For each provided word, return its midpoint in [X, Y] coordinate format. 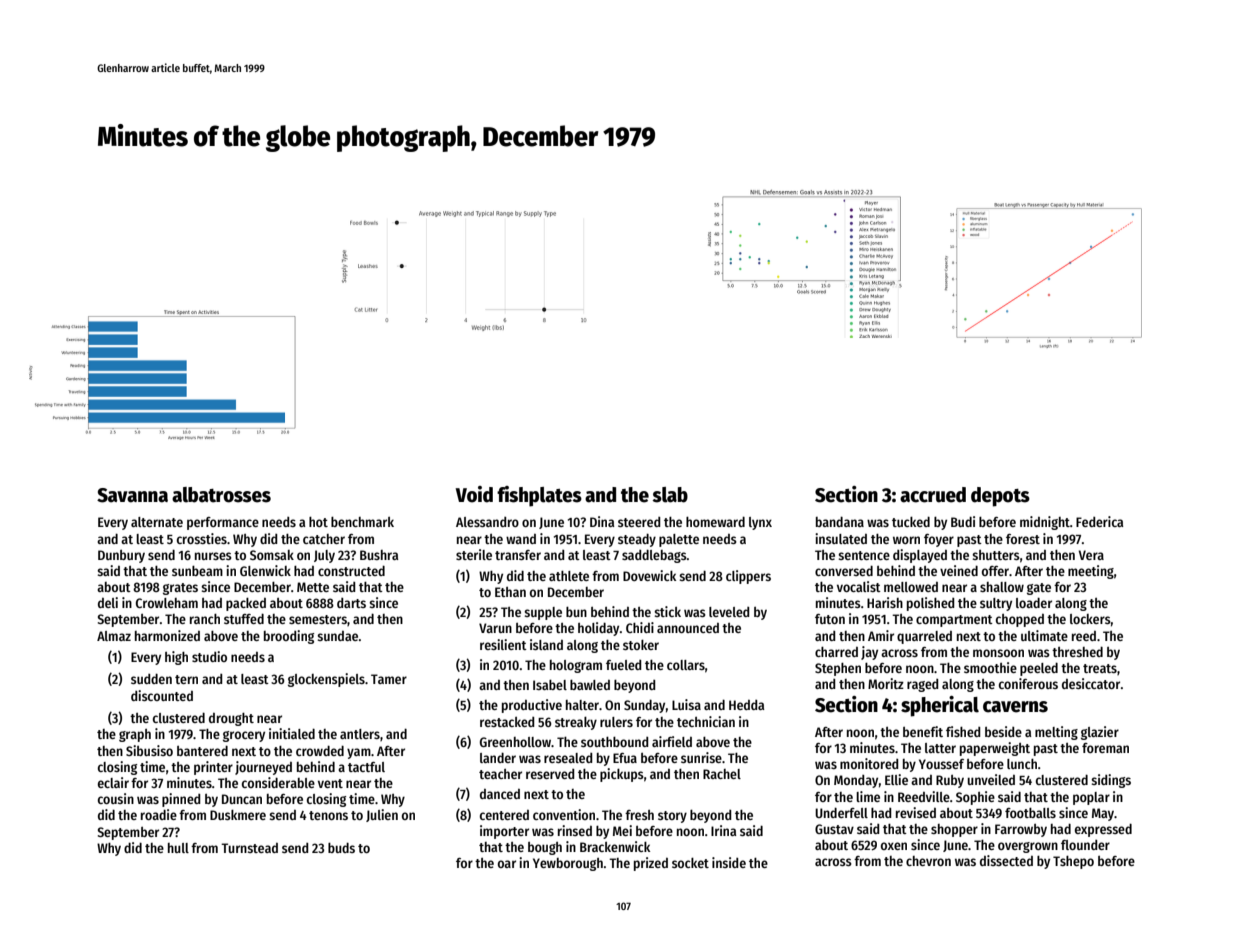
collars [686, 665]
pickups [622, 775]
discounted [162, 695]
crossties [202, 538]
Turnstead [249, 848]
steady [637, 540]
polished [931, 604]
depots [1000, 497]
